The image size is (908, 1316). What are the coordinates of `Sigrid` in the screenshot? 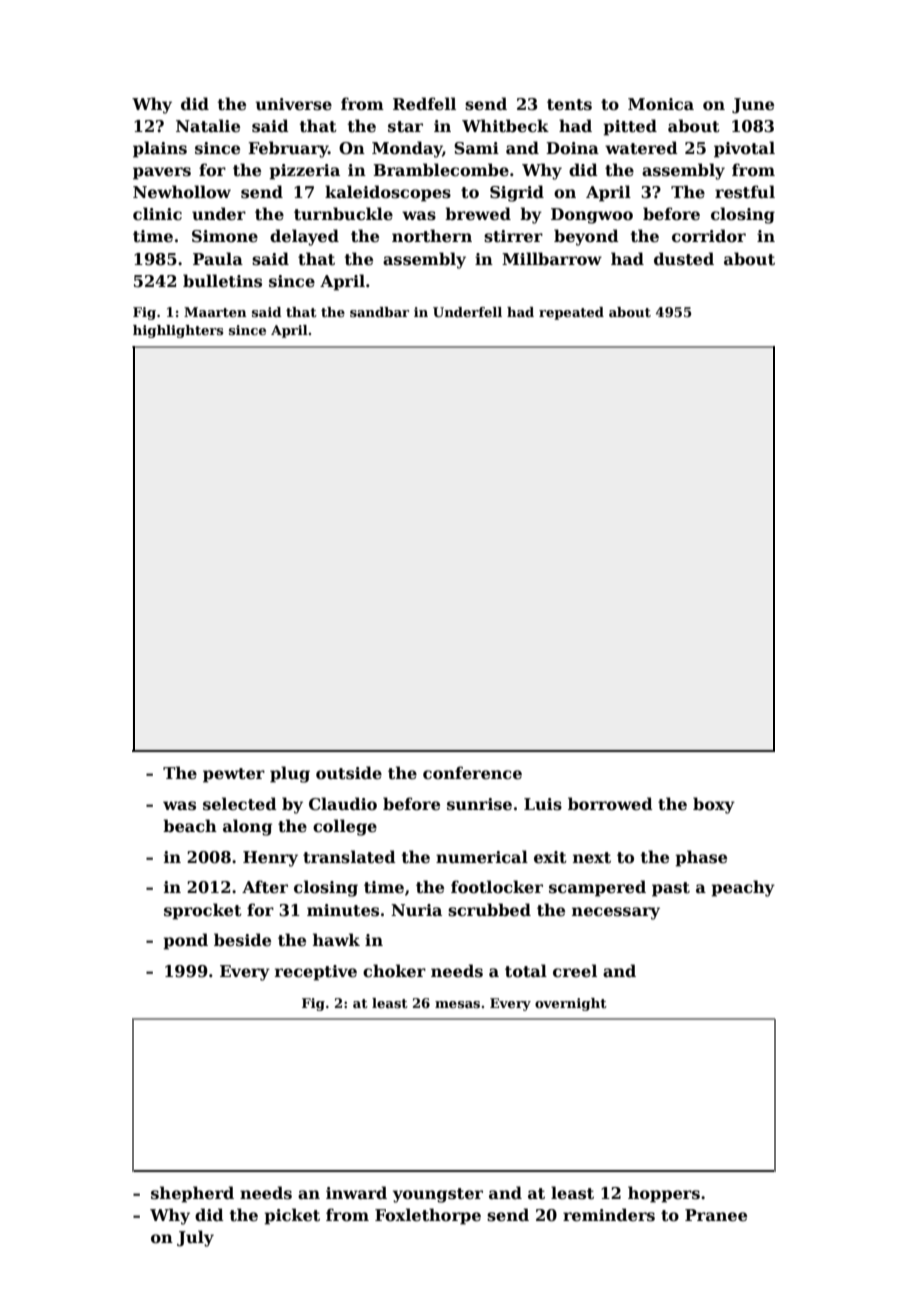 It's located at (517, 193).
